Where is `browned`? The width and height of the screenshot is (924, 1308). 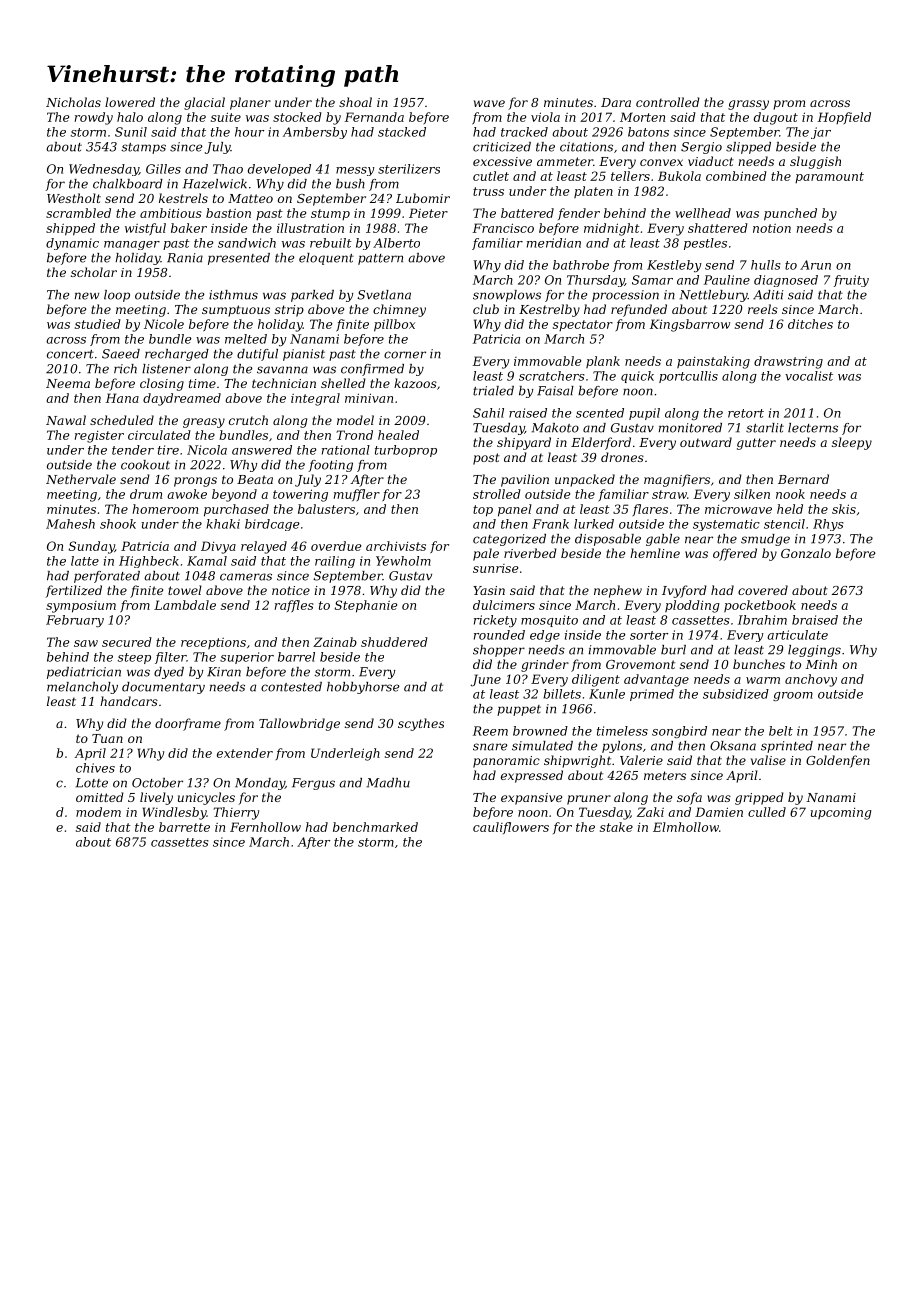
browned is located at coordinates (540, 731).
